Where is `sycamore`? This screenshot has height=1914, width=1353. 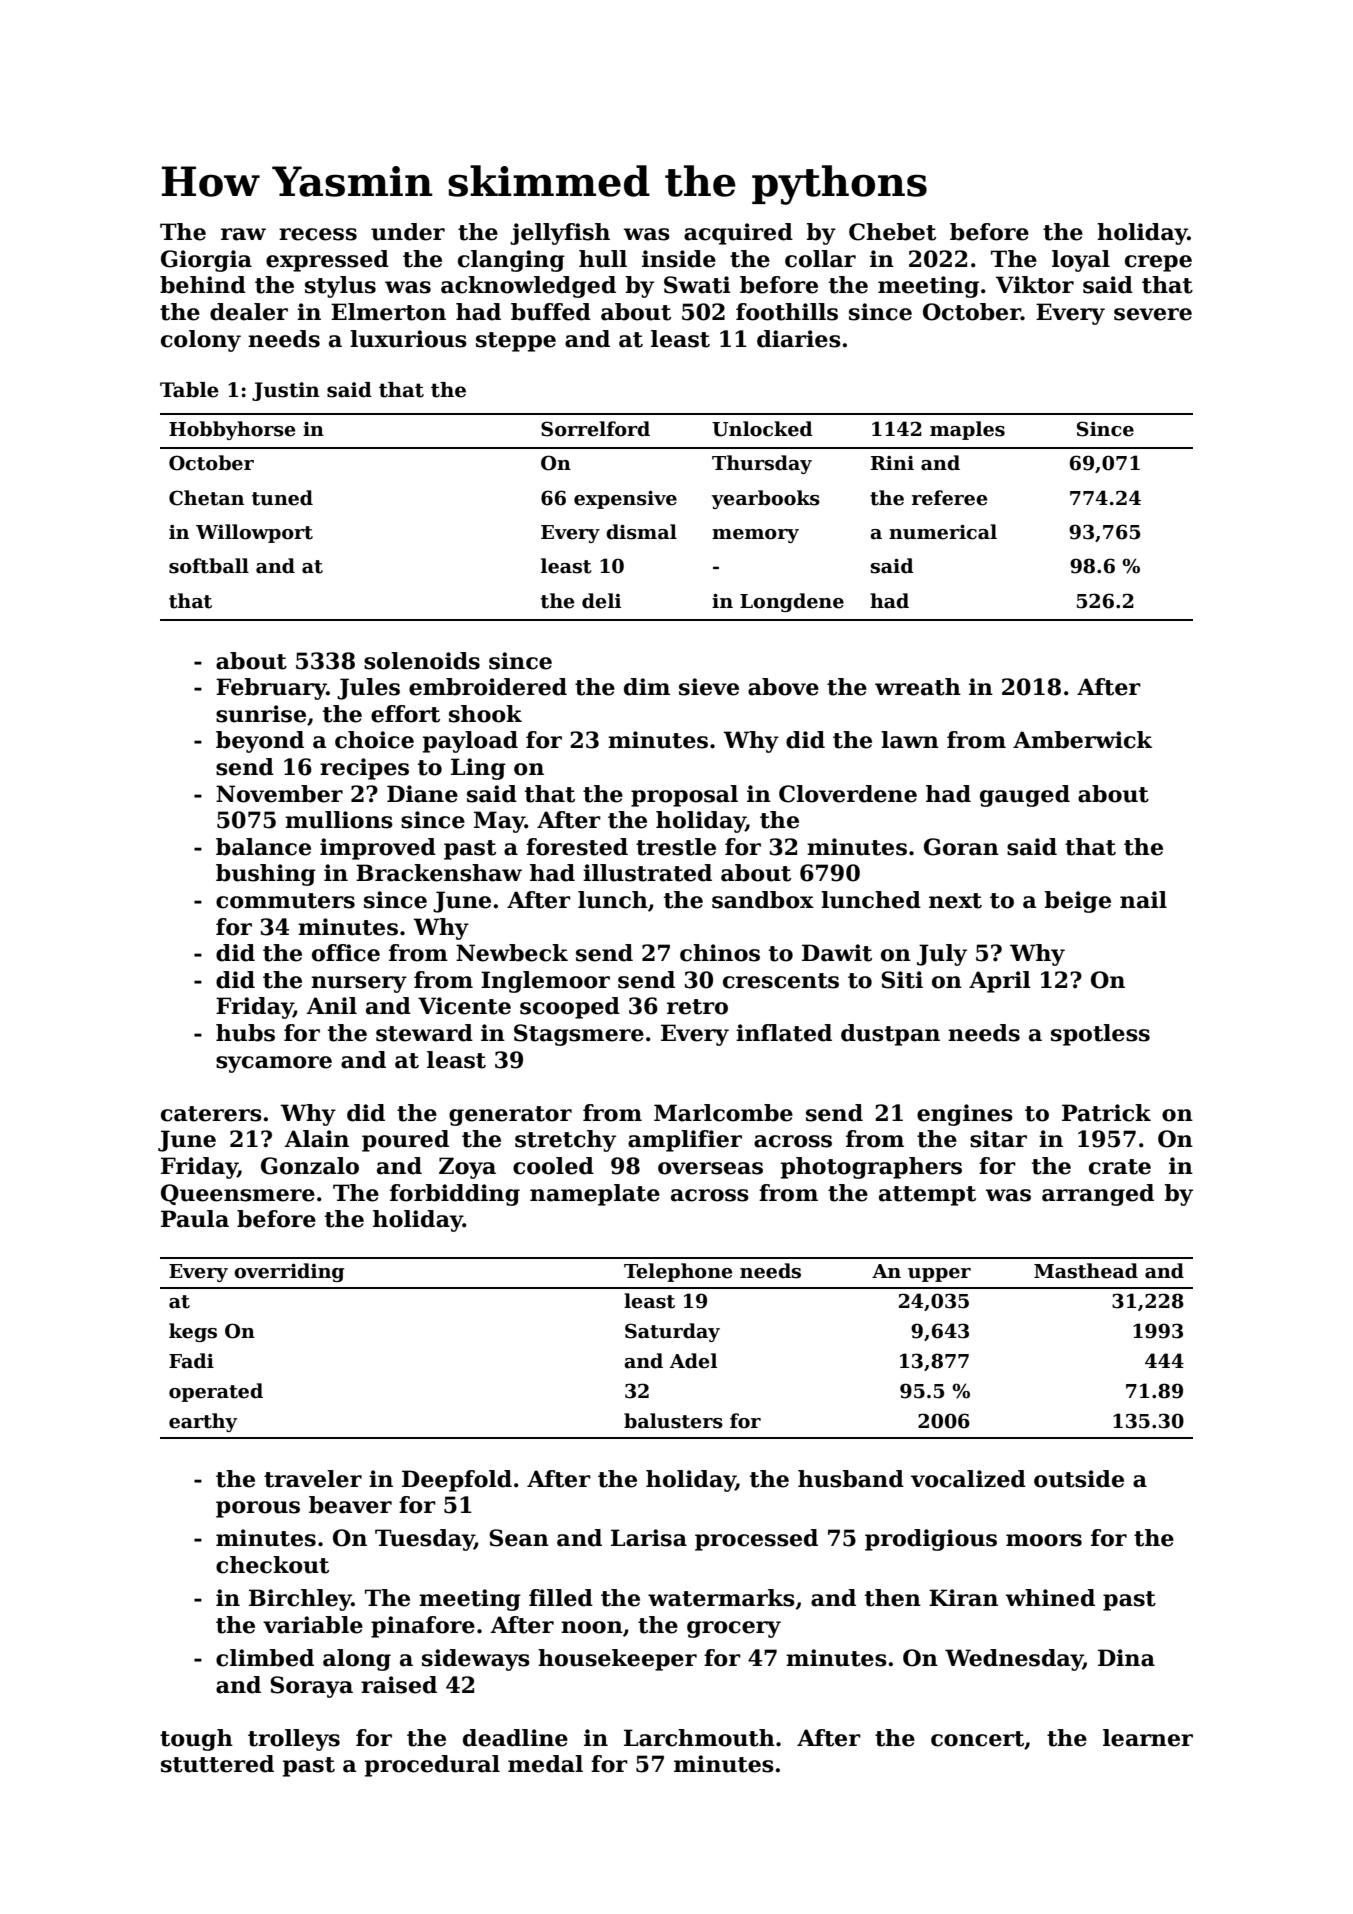 sycamore is located at coordinates (274, 1064).
